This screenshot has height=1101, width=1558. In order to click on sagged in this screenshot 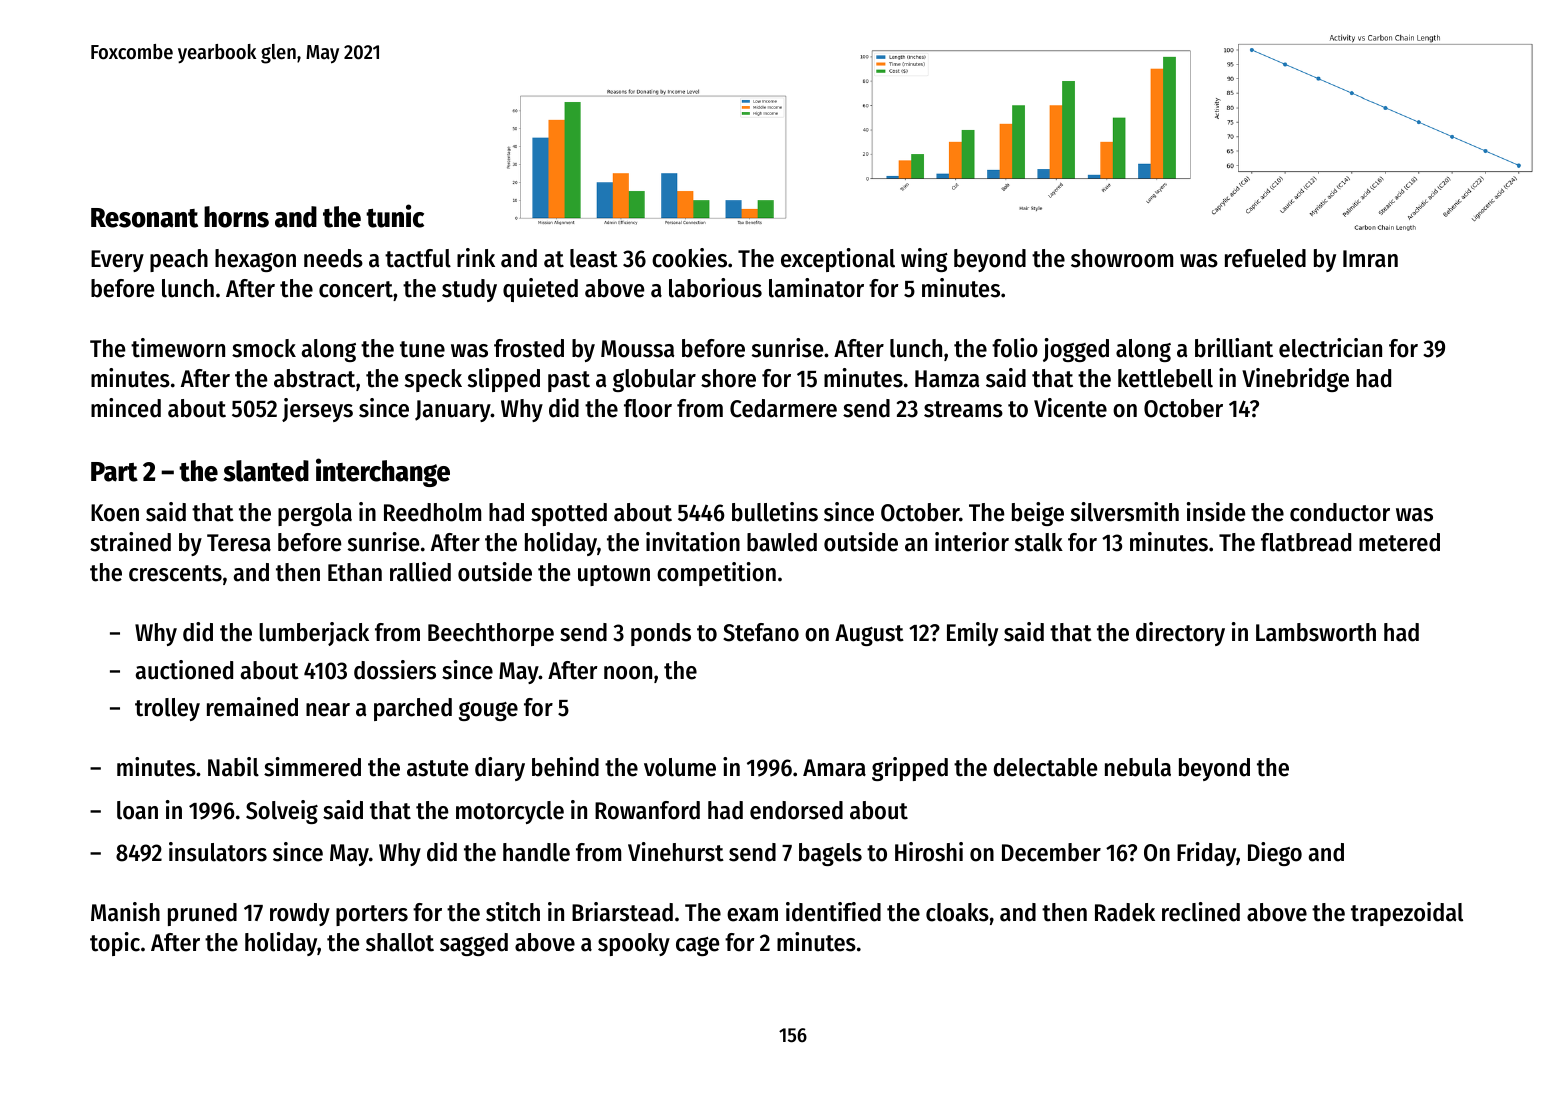, I will do `click(474, 944)`.
